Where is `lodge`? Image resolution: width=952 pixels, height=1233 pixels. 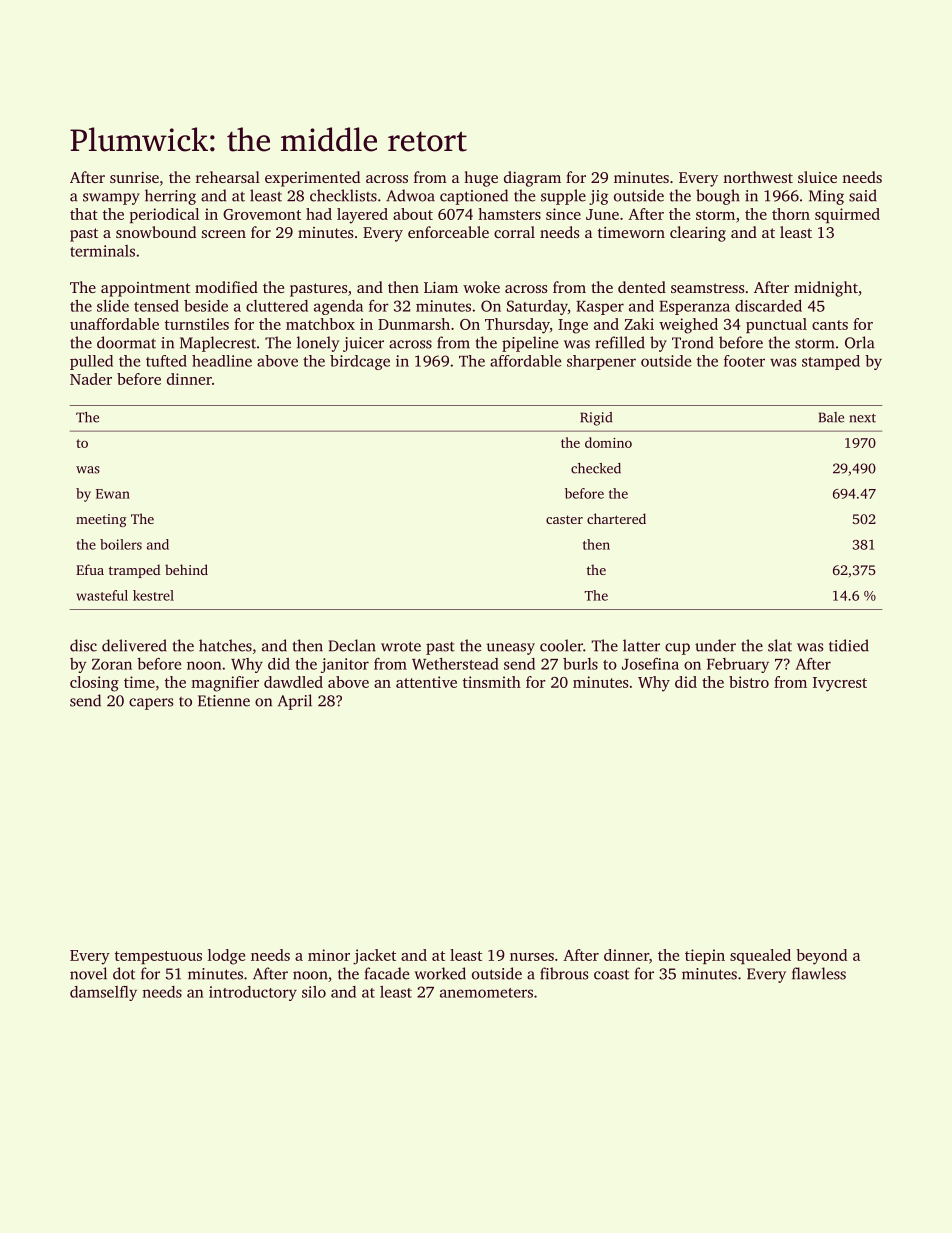 lodge is located at coordinates (226, 957).
